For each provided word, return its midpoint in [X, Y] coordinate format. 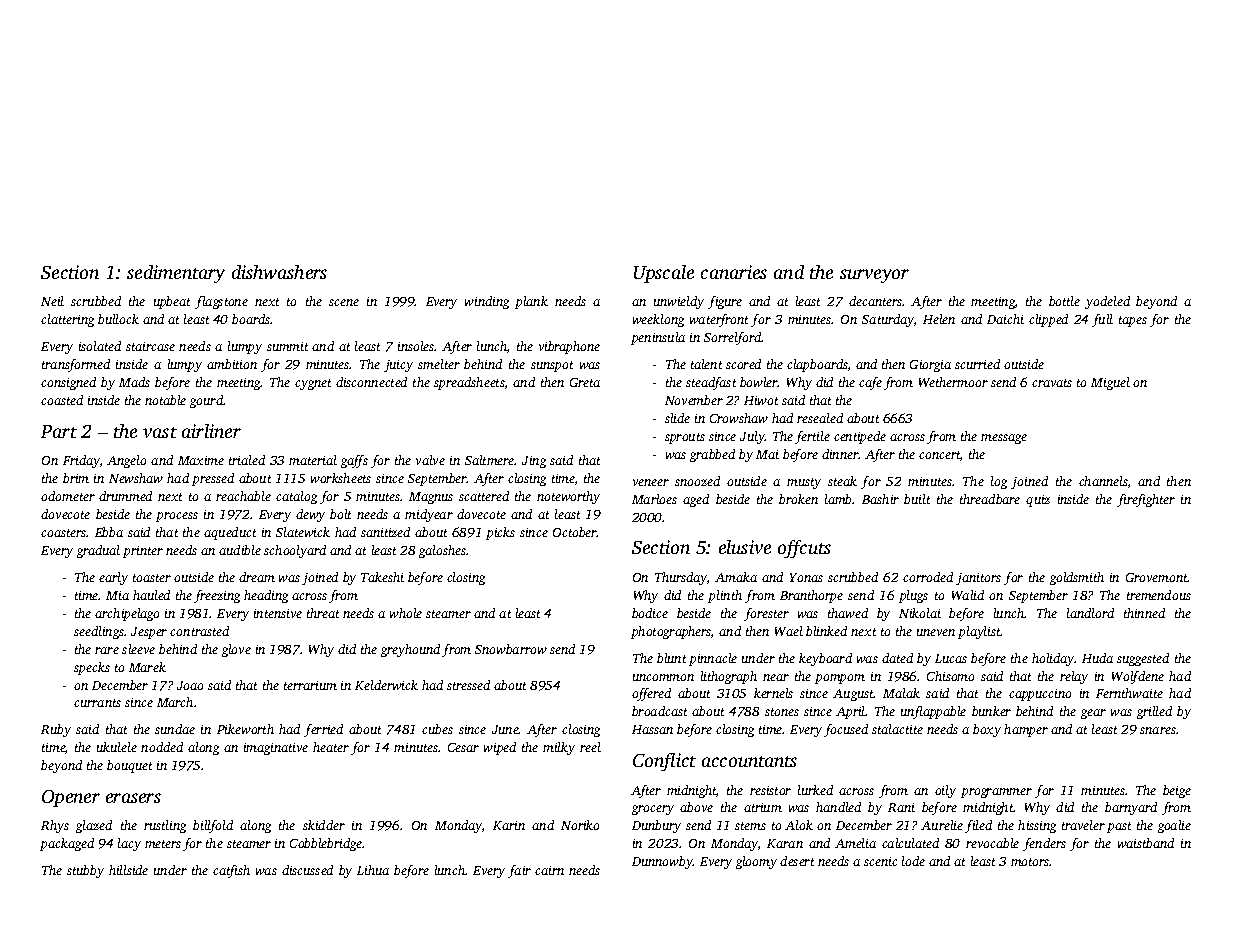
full [1102, 320]
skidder [324, 825]
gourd [206, 401]
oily [945, 791]
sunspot [552, 366]
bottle [1064, 301]
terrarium [310, 685]
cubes [437, 729]
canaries [734, 272]
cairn [549, 870]
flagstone [221, 302]
